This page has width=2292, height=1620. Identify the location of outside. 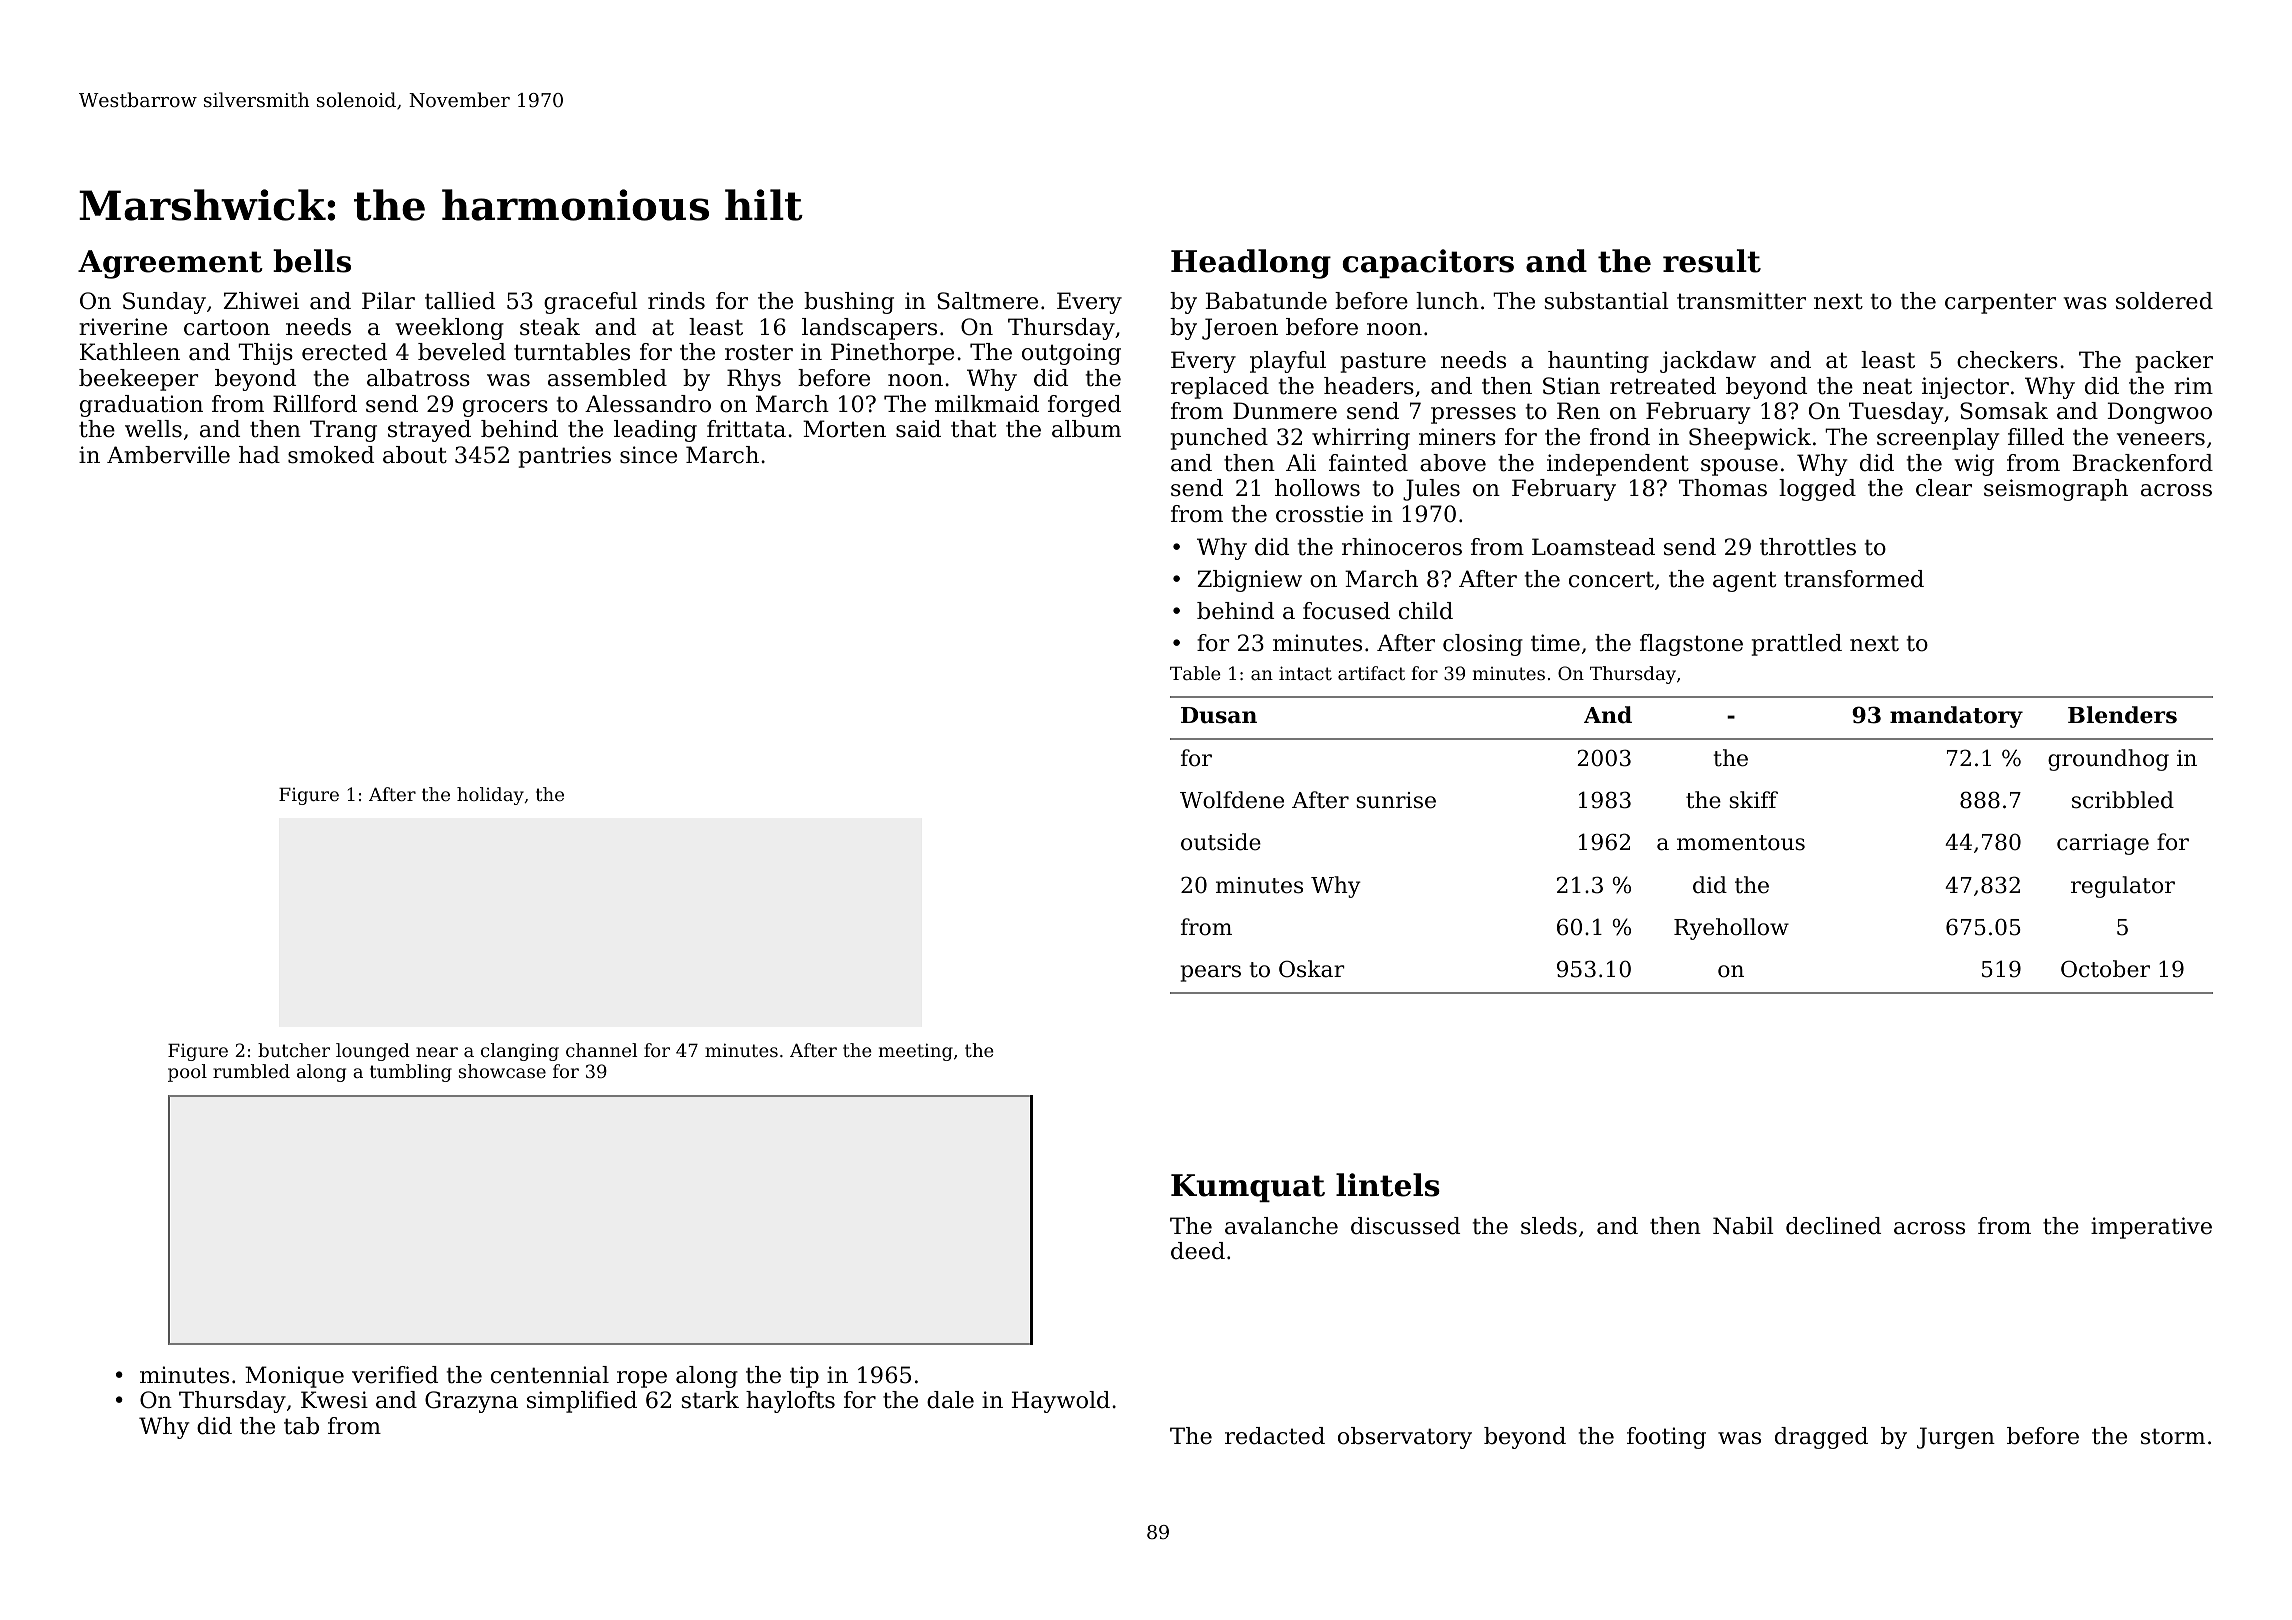
(1221, 842).
